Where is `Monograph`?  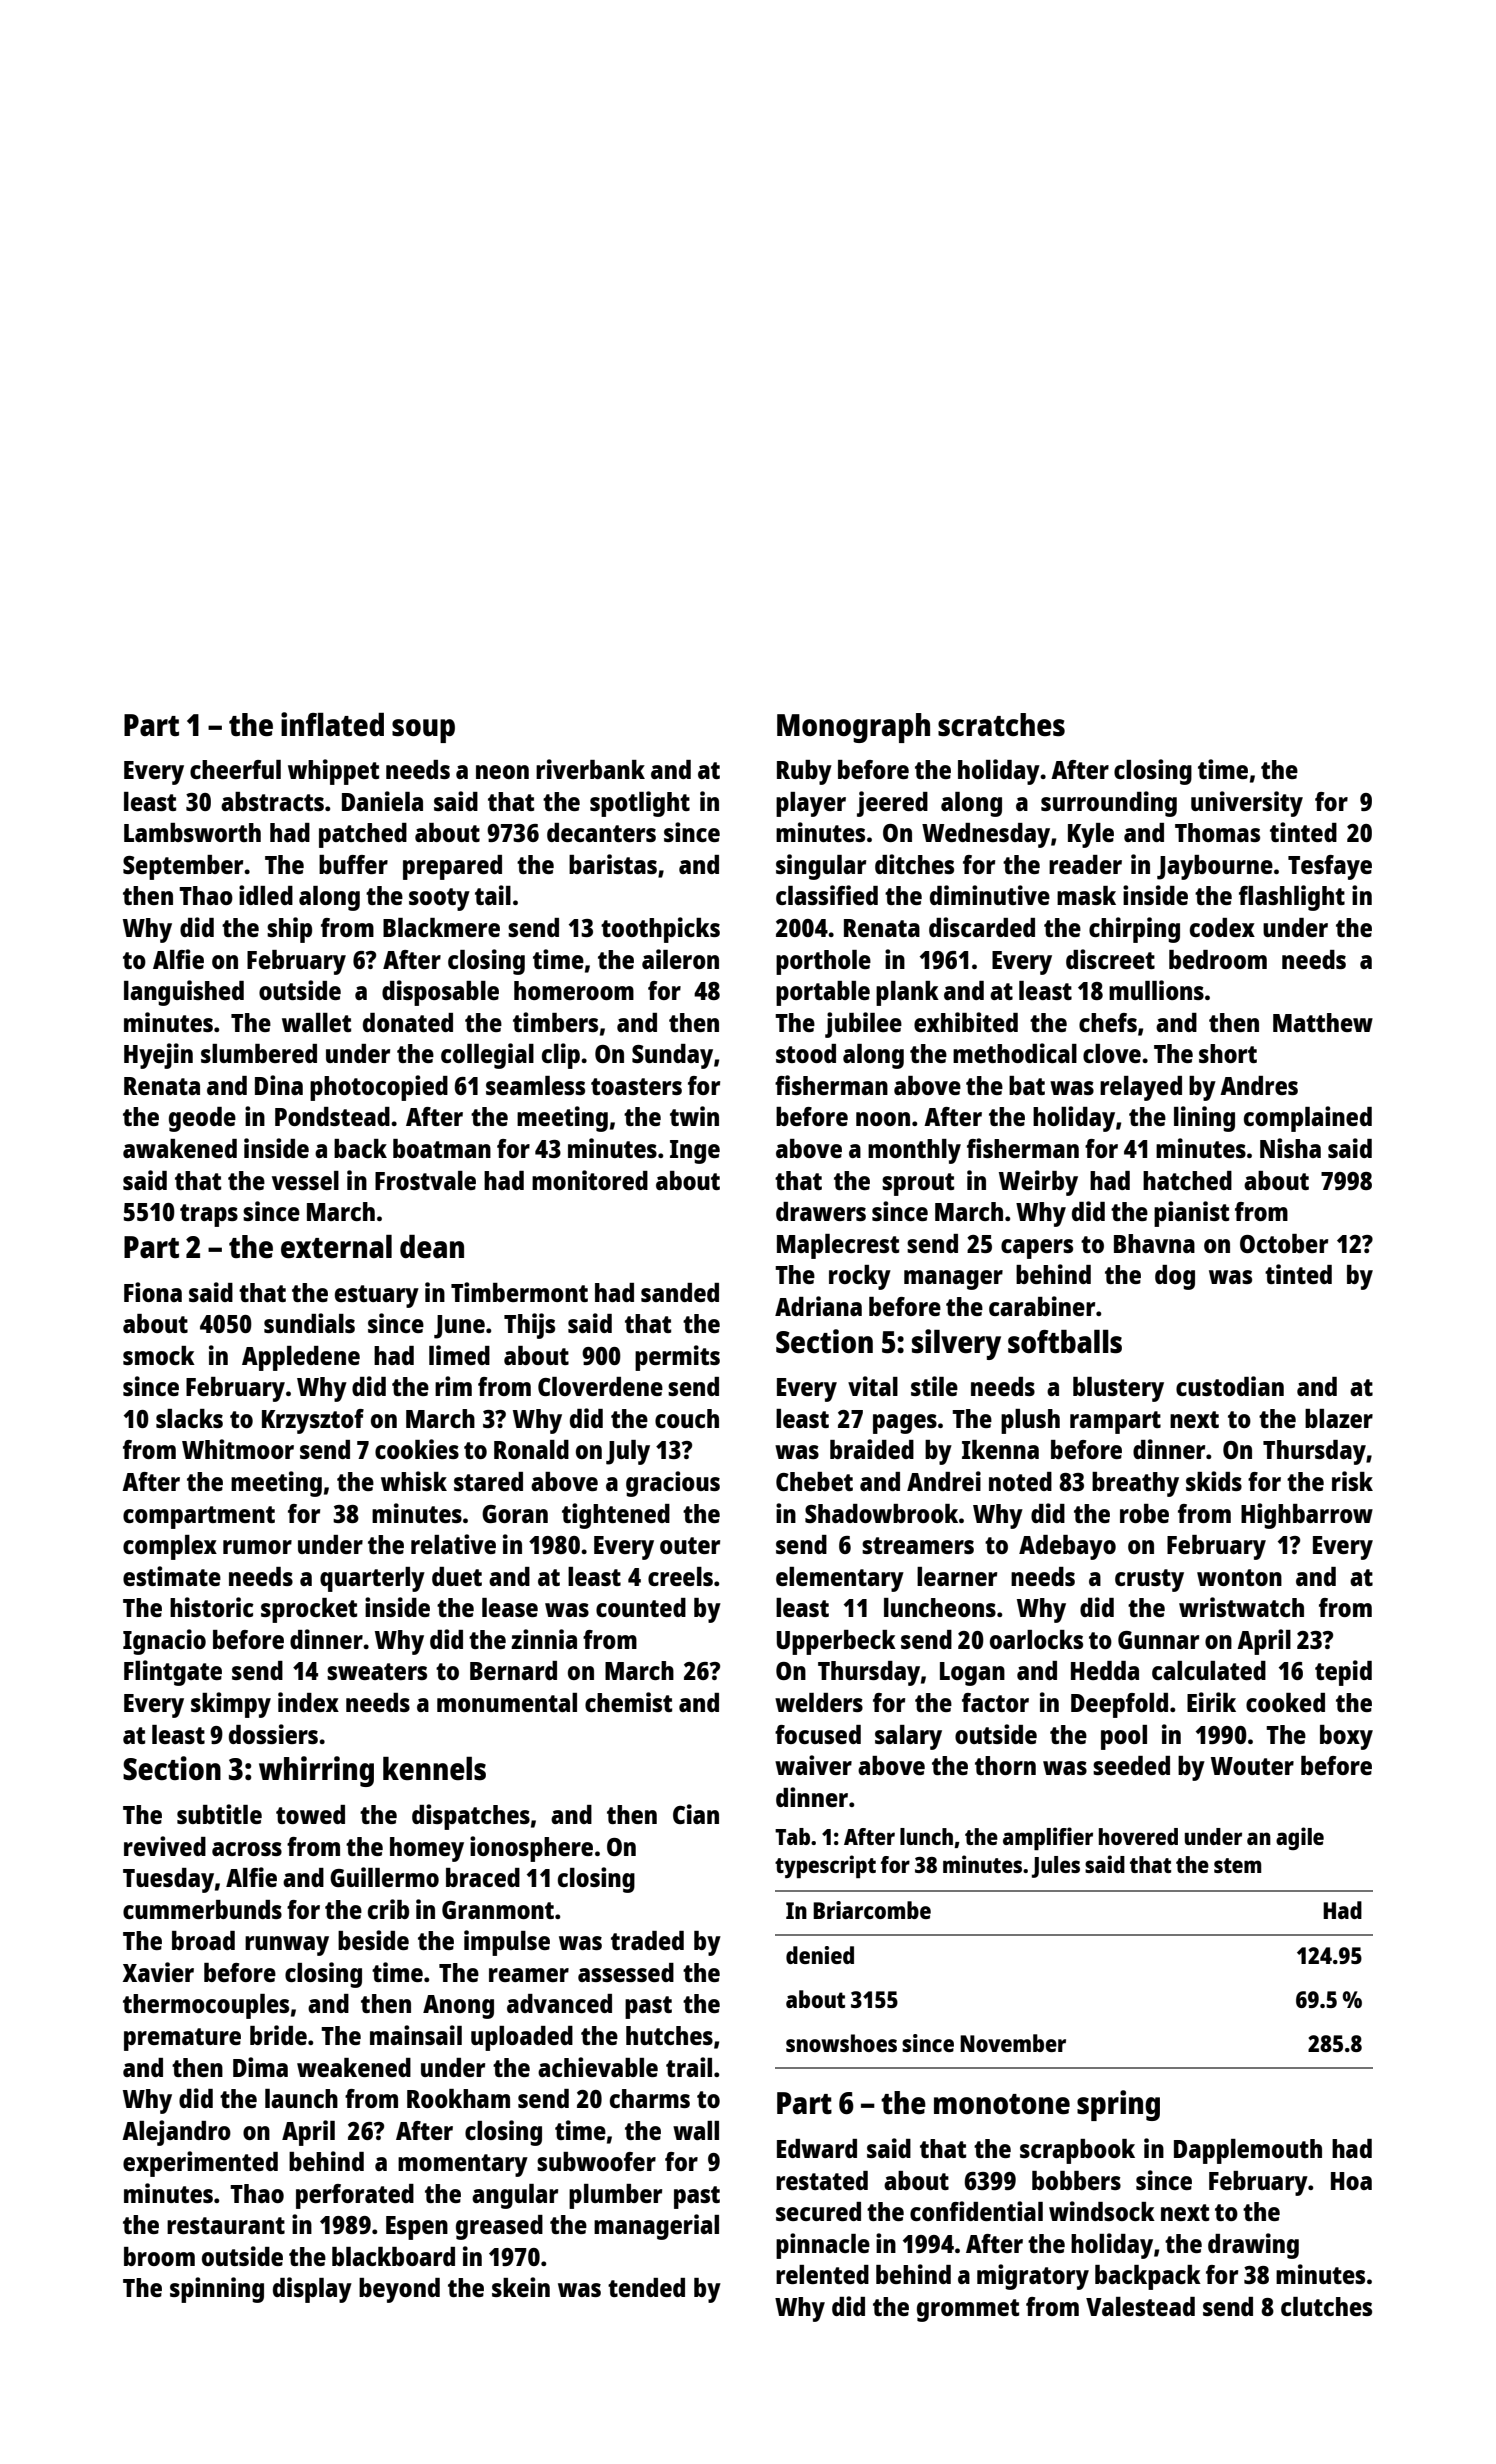
Monograph is located at coordinates (853, 728).
